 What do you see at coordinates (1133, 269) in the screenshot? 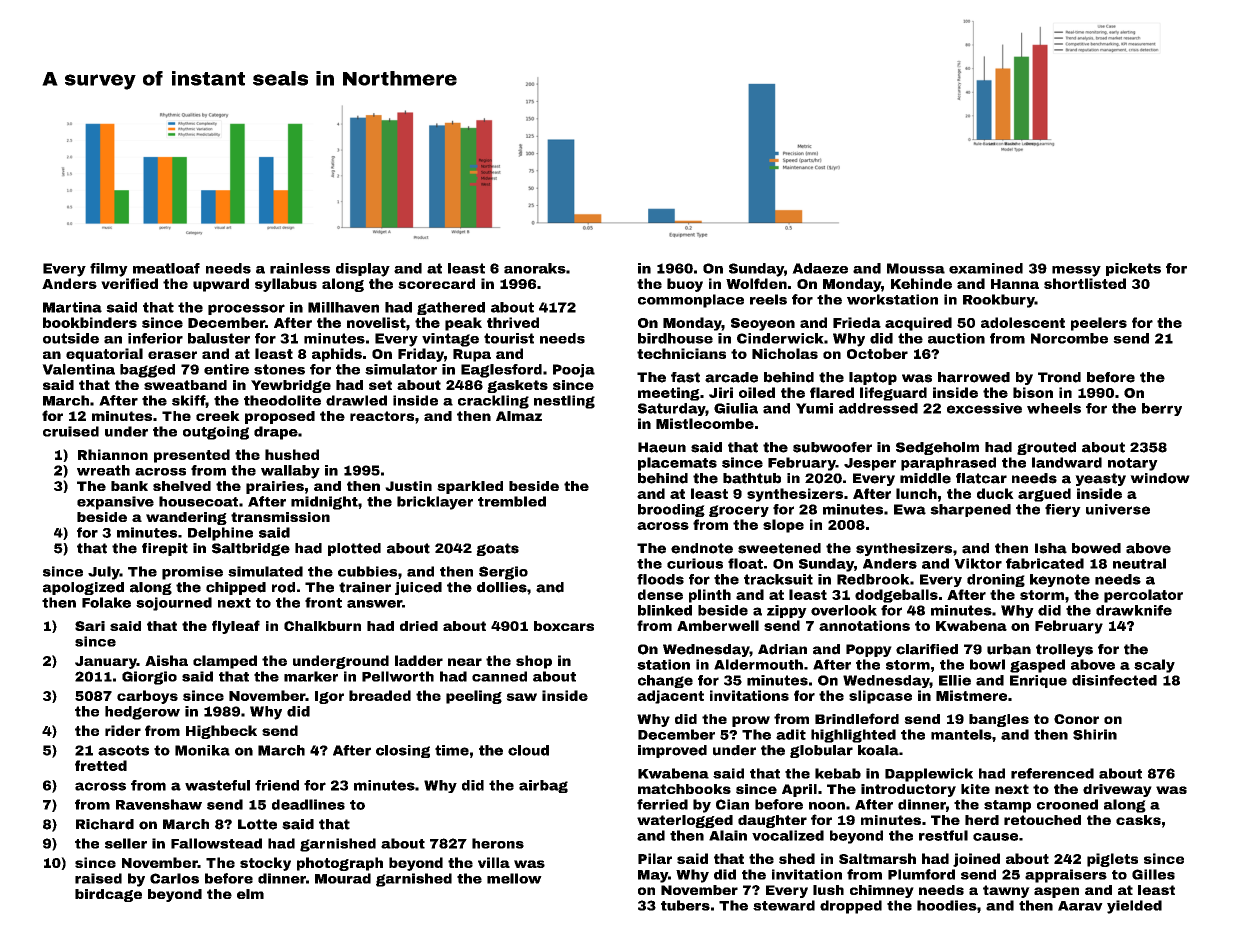
I see `pickets` at bounding box center [1133, 269].
